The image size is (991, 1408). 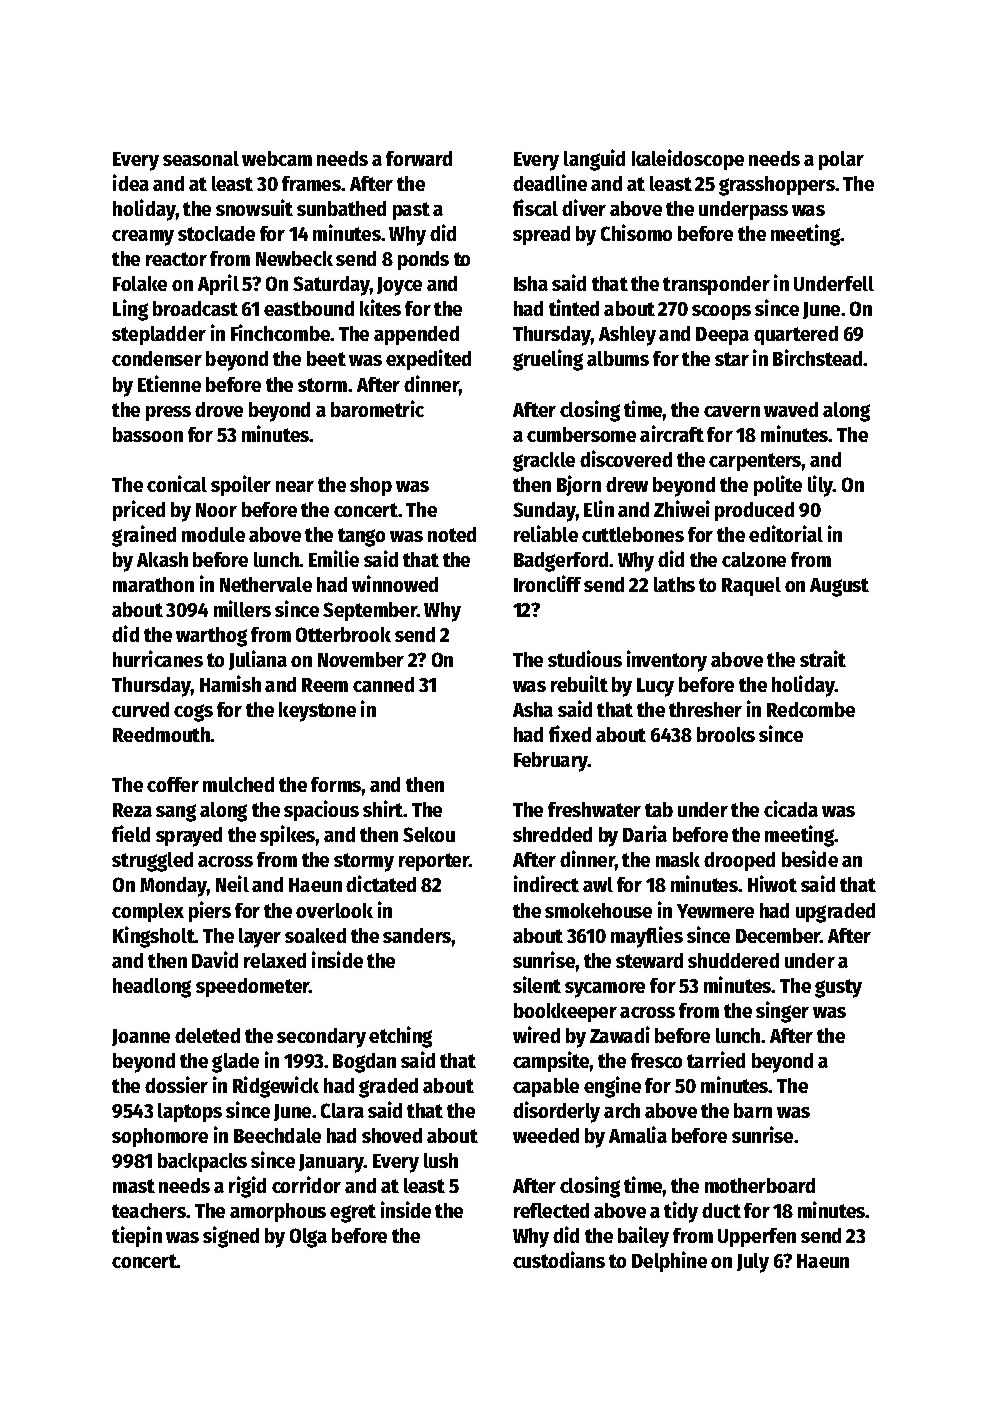 What do you see at coordinates (559, 1259) in the image?
I see `custodians` at bounding box center [559, 1259].
